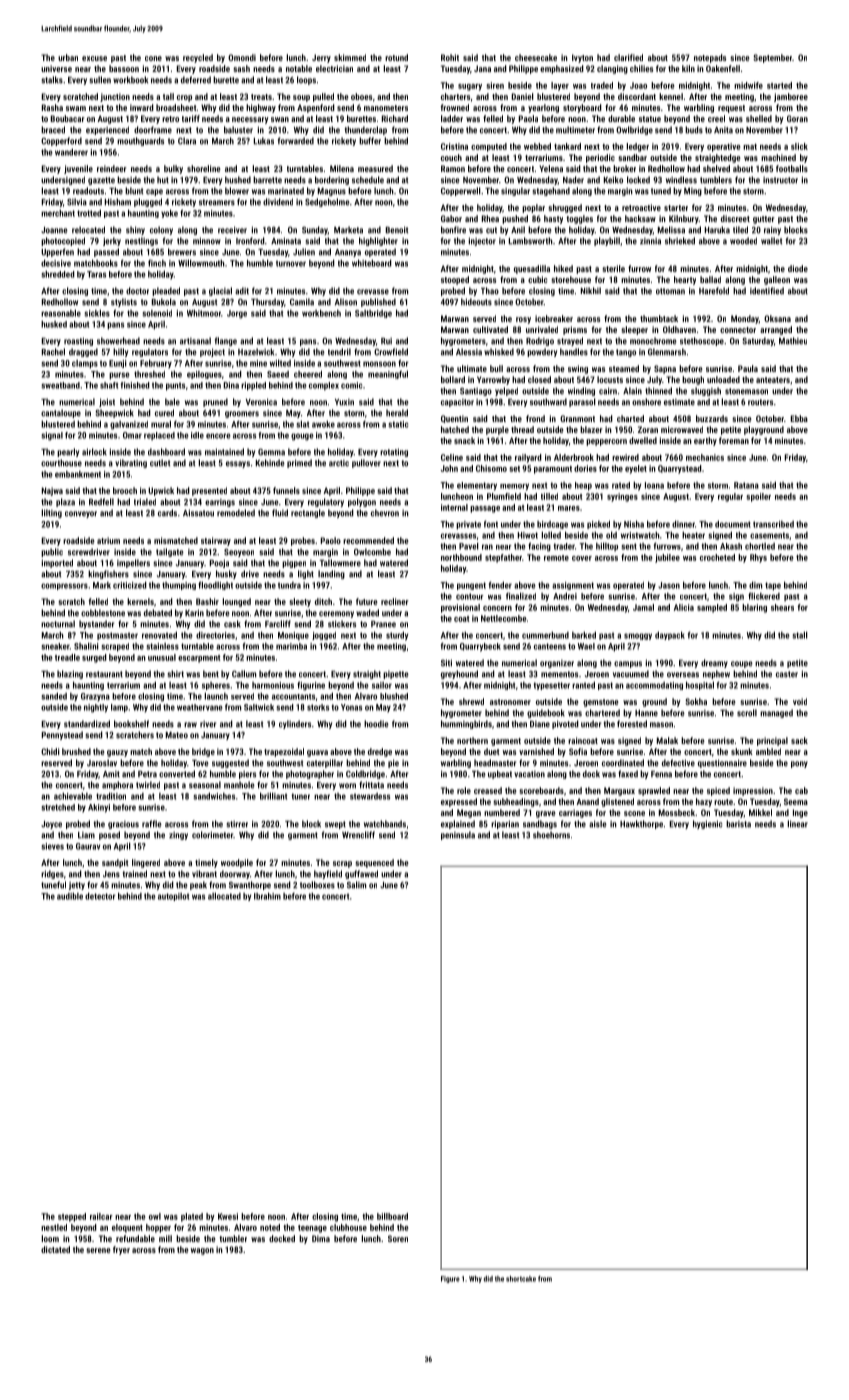  Describe the element at coordinates (722, 763) in the screenshot. I see `questionnaire` at that location.
